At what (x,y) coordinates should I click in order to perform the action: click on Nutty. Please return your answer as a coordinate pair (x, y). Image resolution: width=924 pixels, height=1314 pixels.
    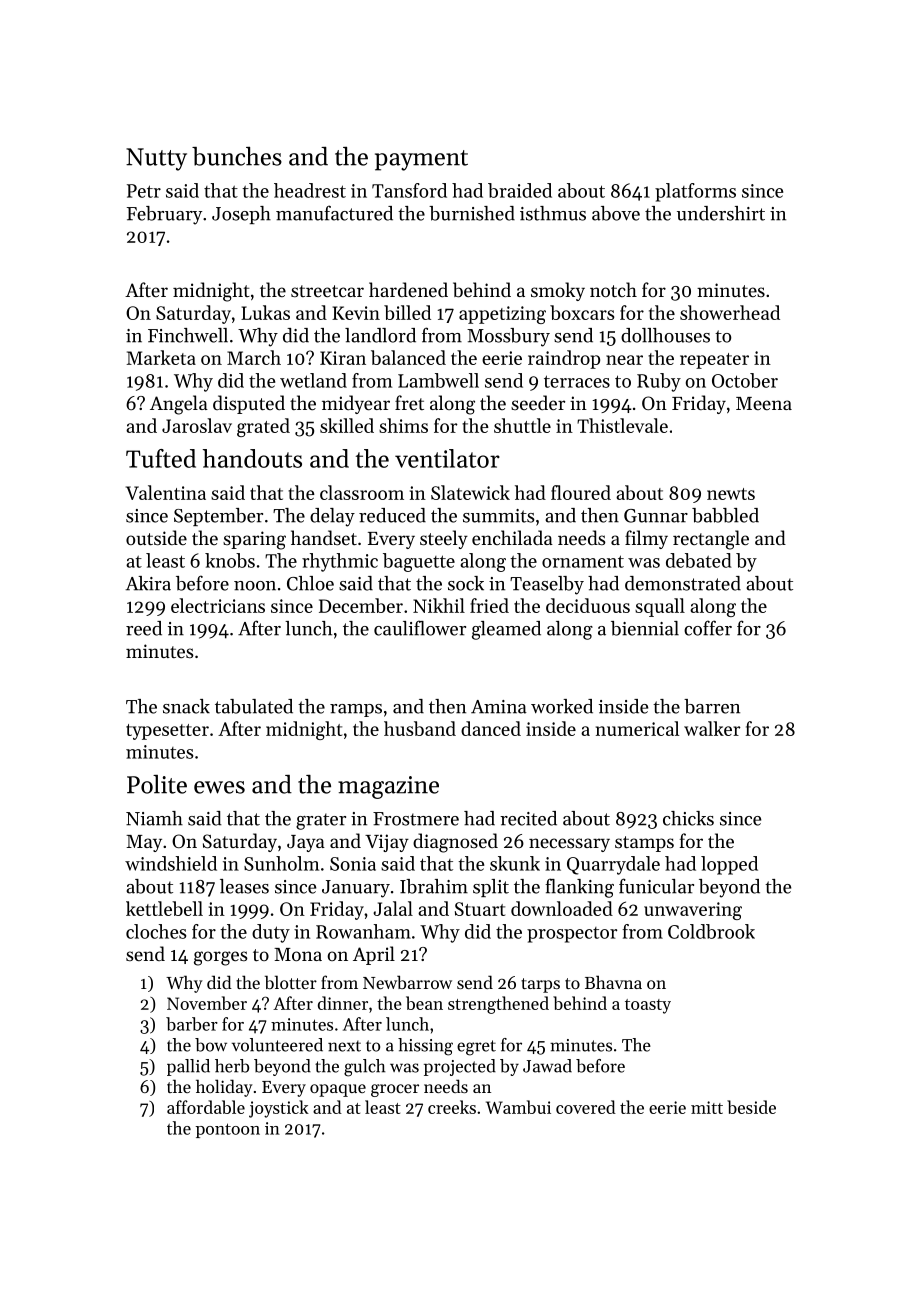
    Looking at the image, I should click on (156, 159).
